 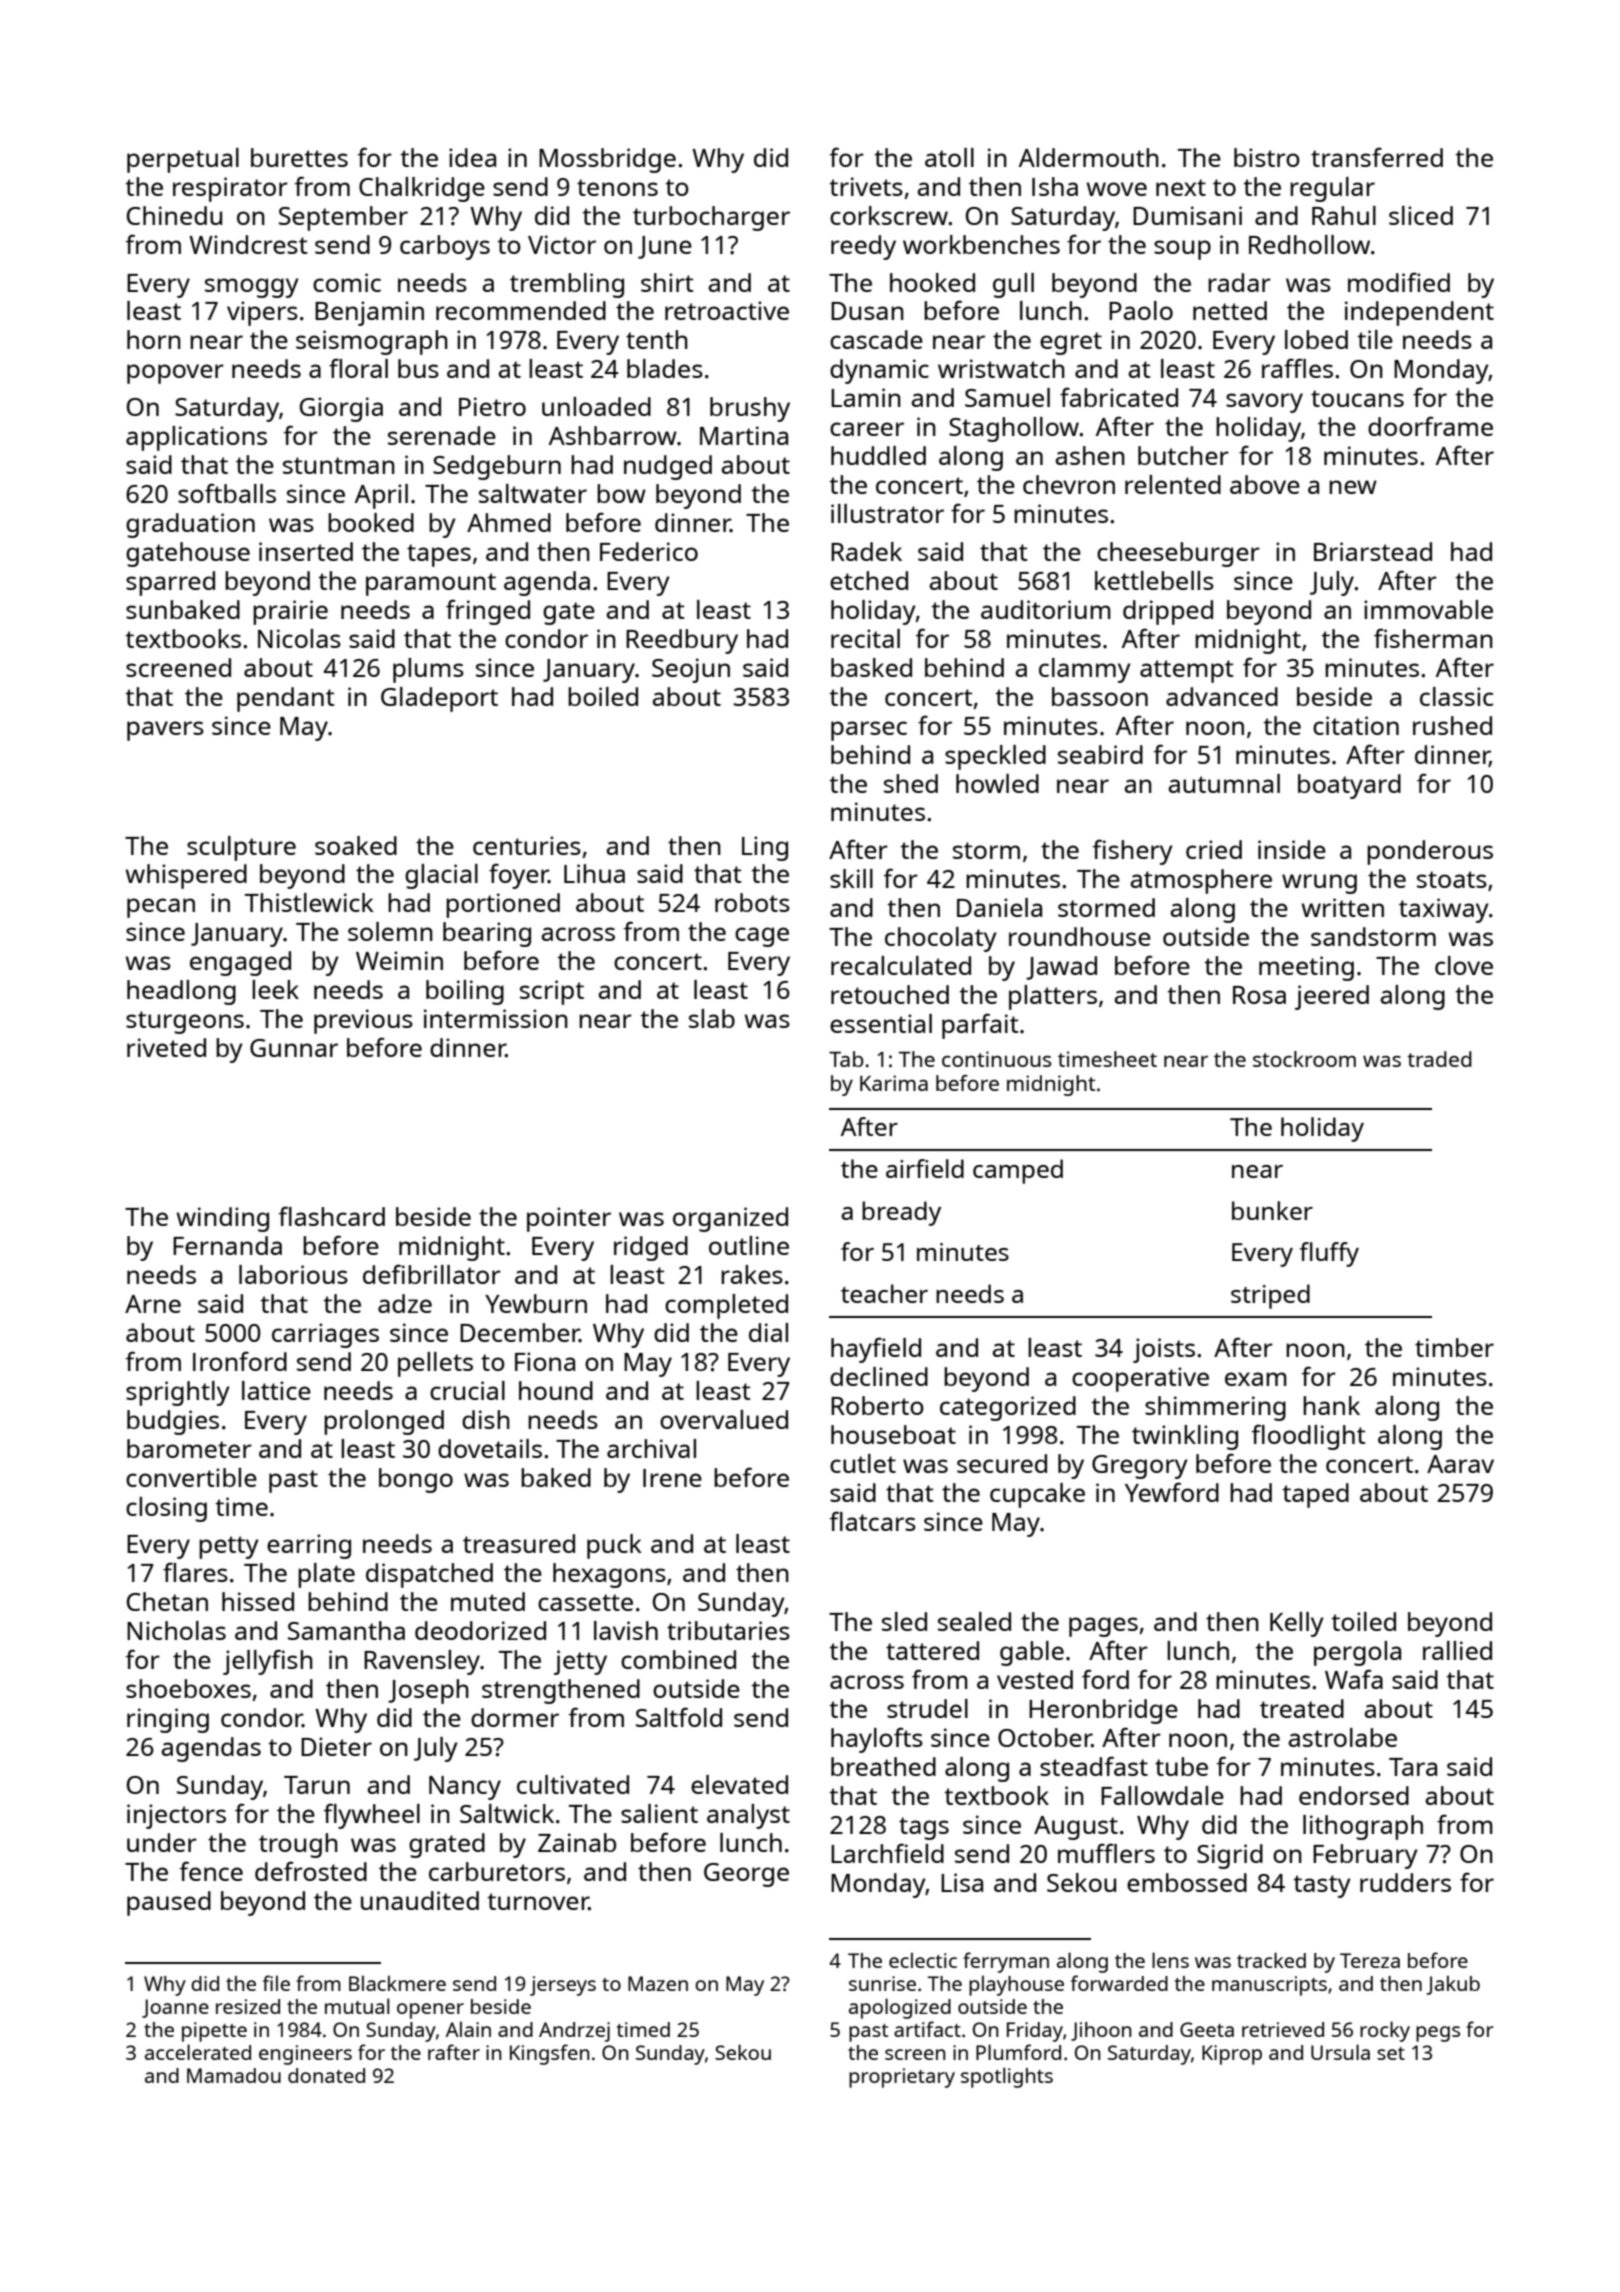 I want to click on trivets, so click(x=866, y=186).
